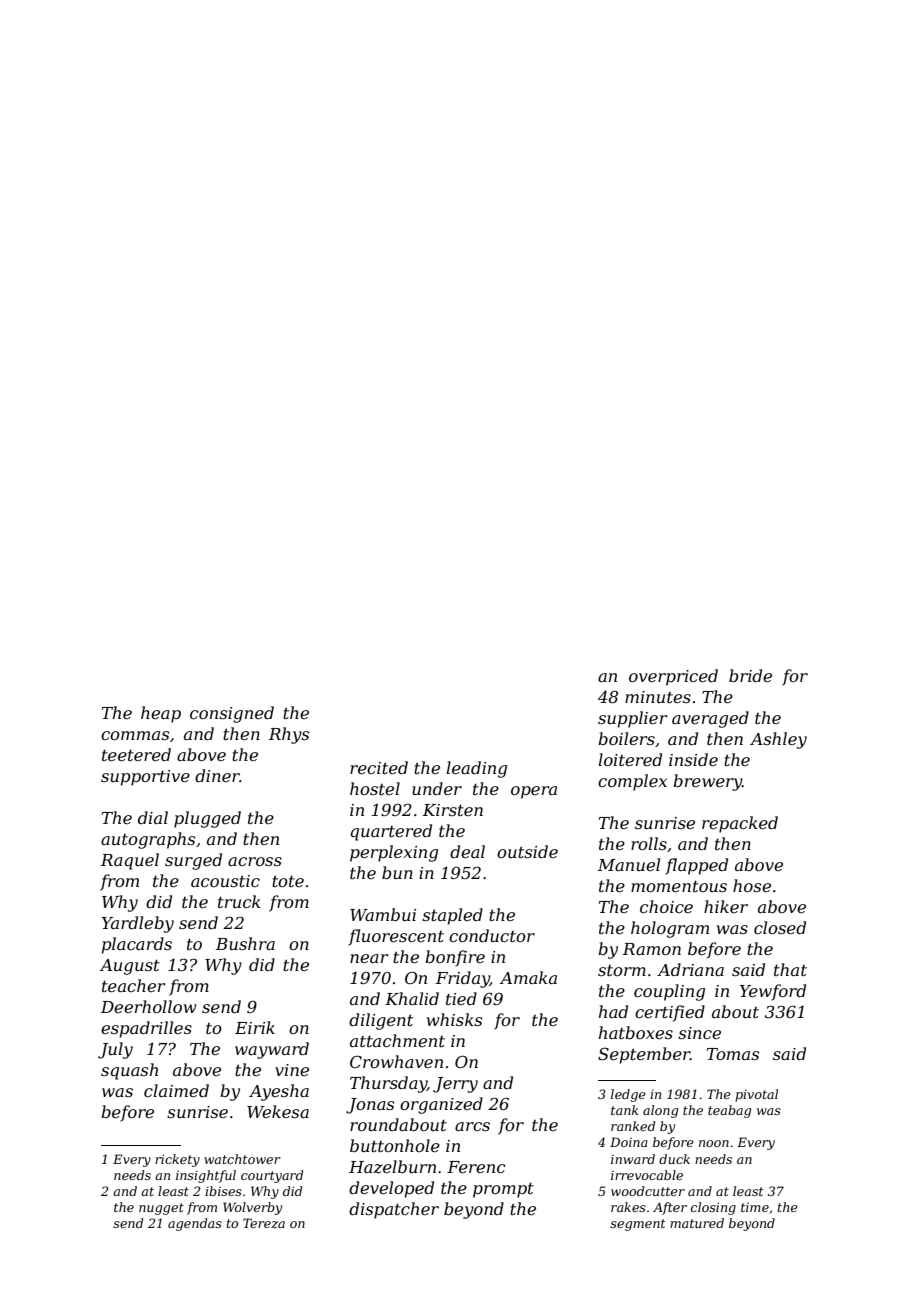 Image resolution: width=908 pixels, height=1316 pixels. What do you see at coordinates (492, 935) in the image?
I see `conductor` at bounding box center [492, 935].
